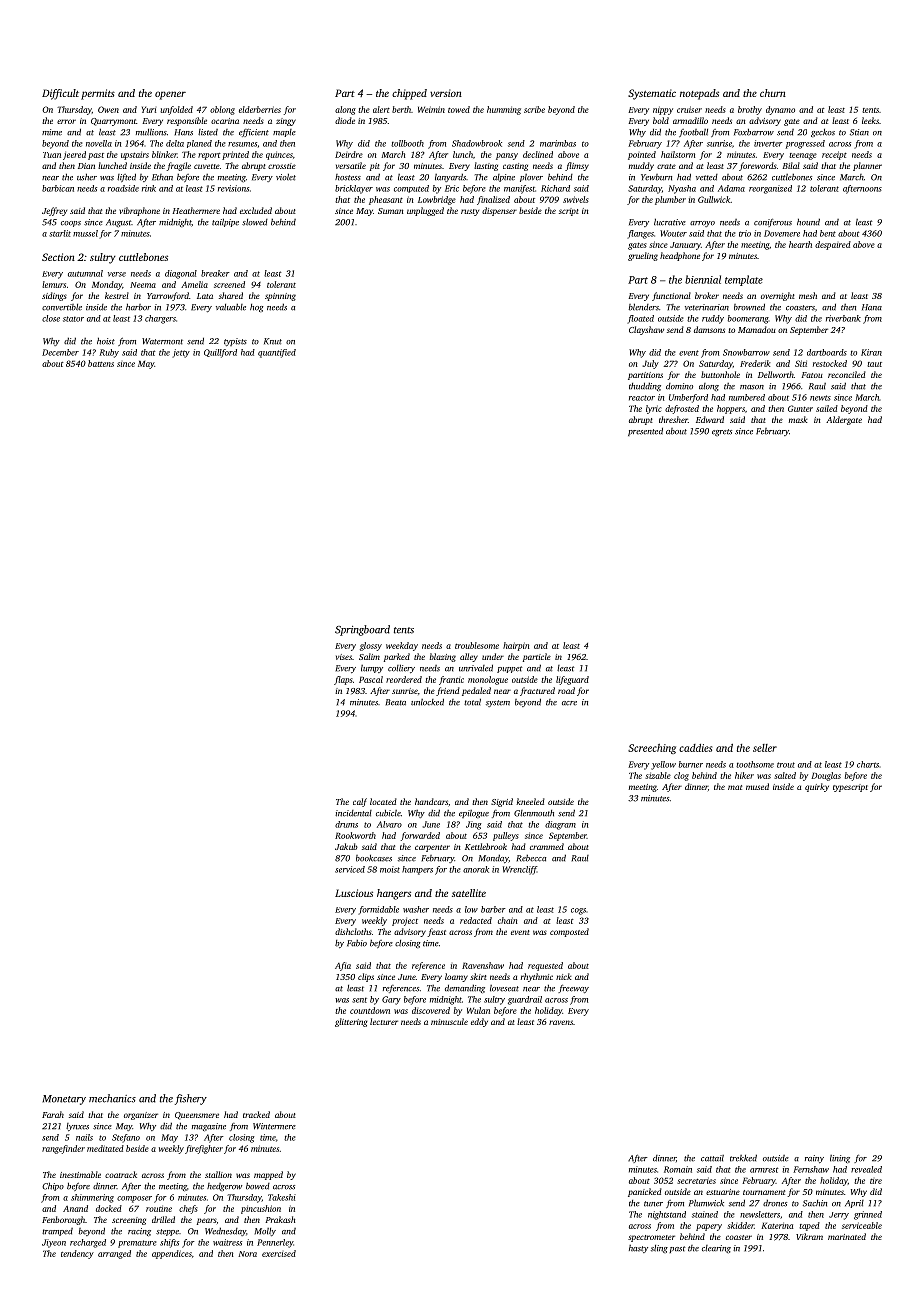  What do you see at coordinates (170, 95) in the screenshot?
I see `opener` at bounding box center [170, 95].
